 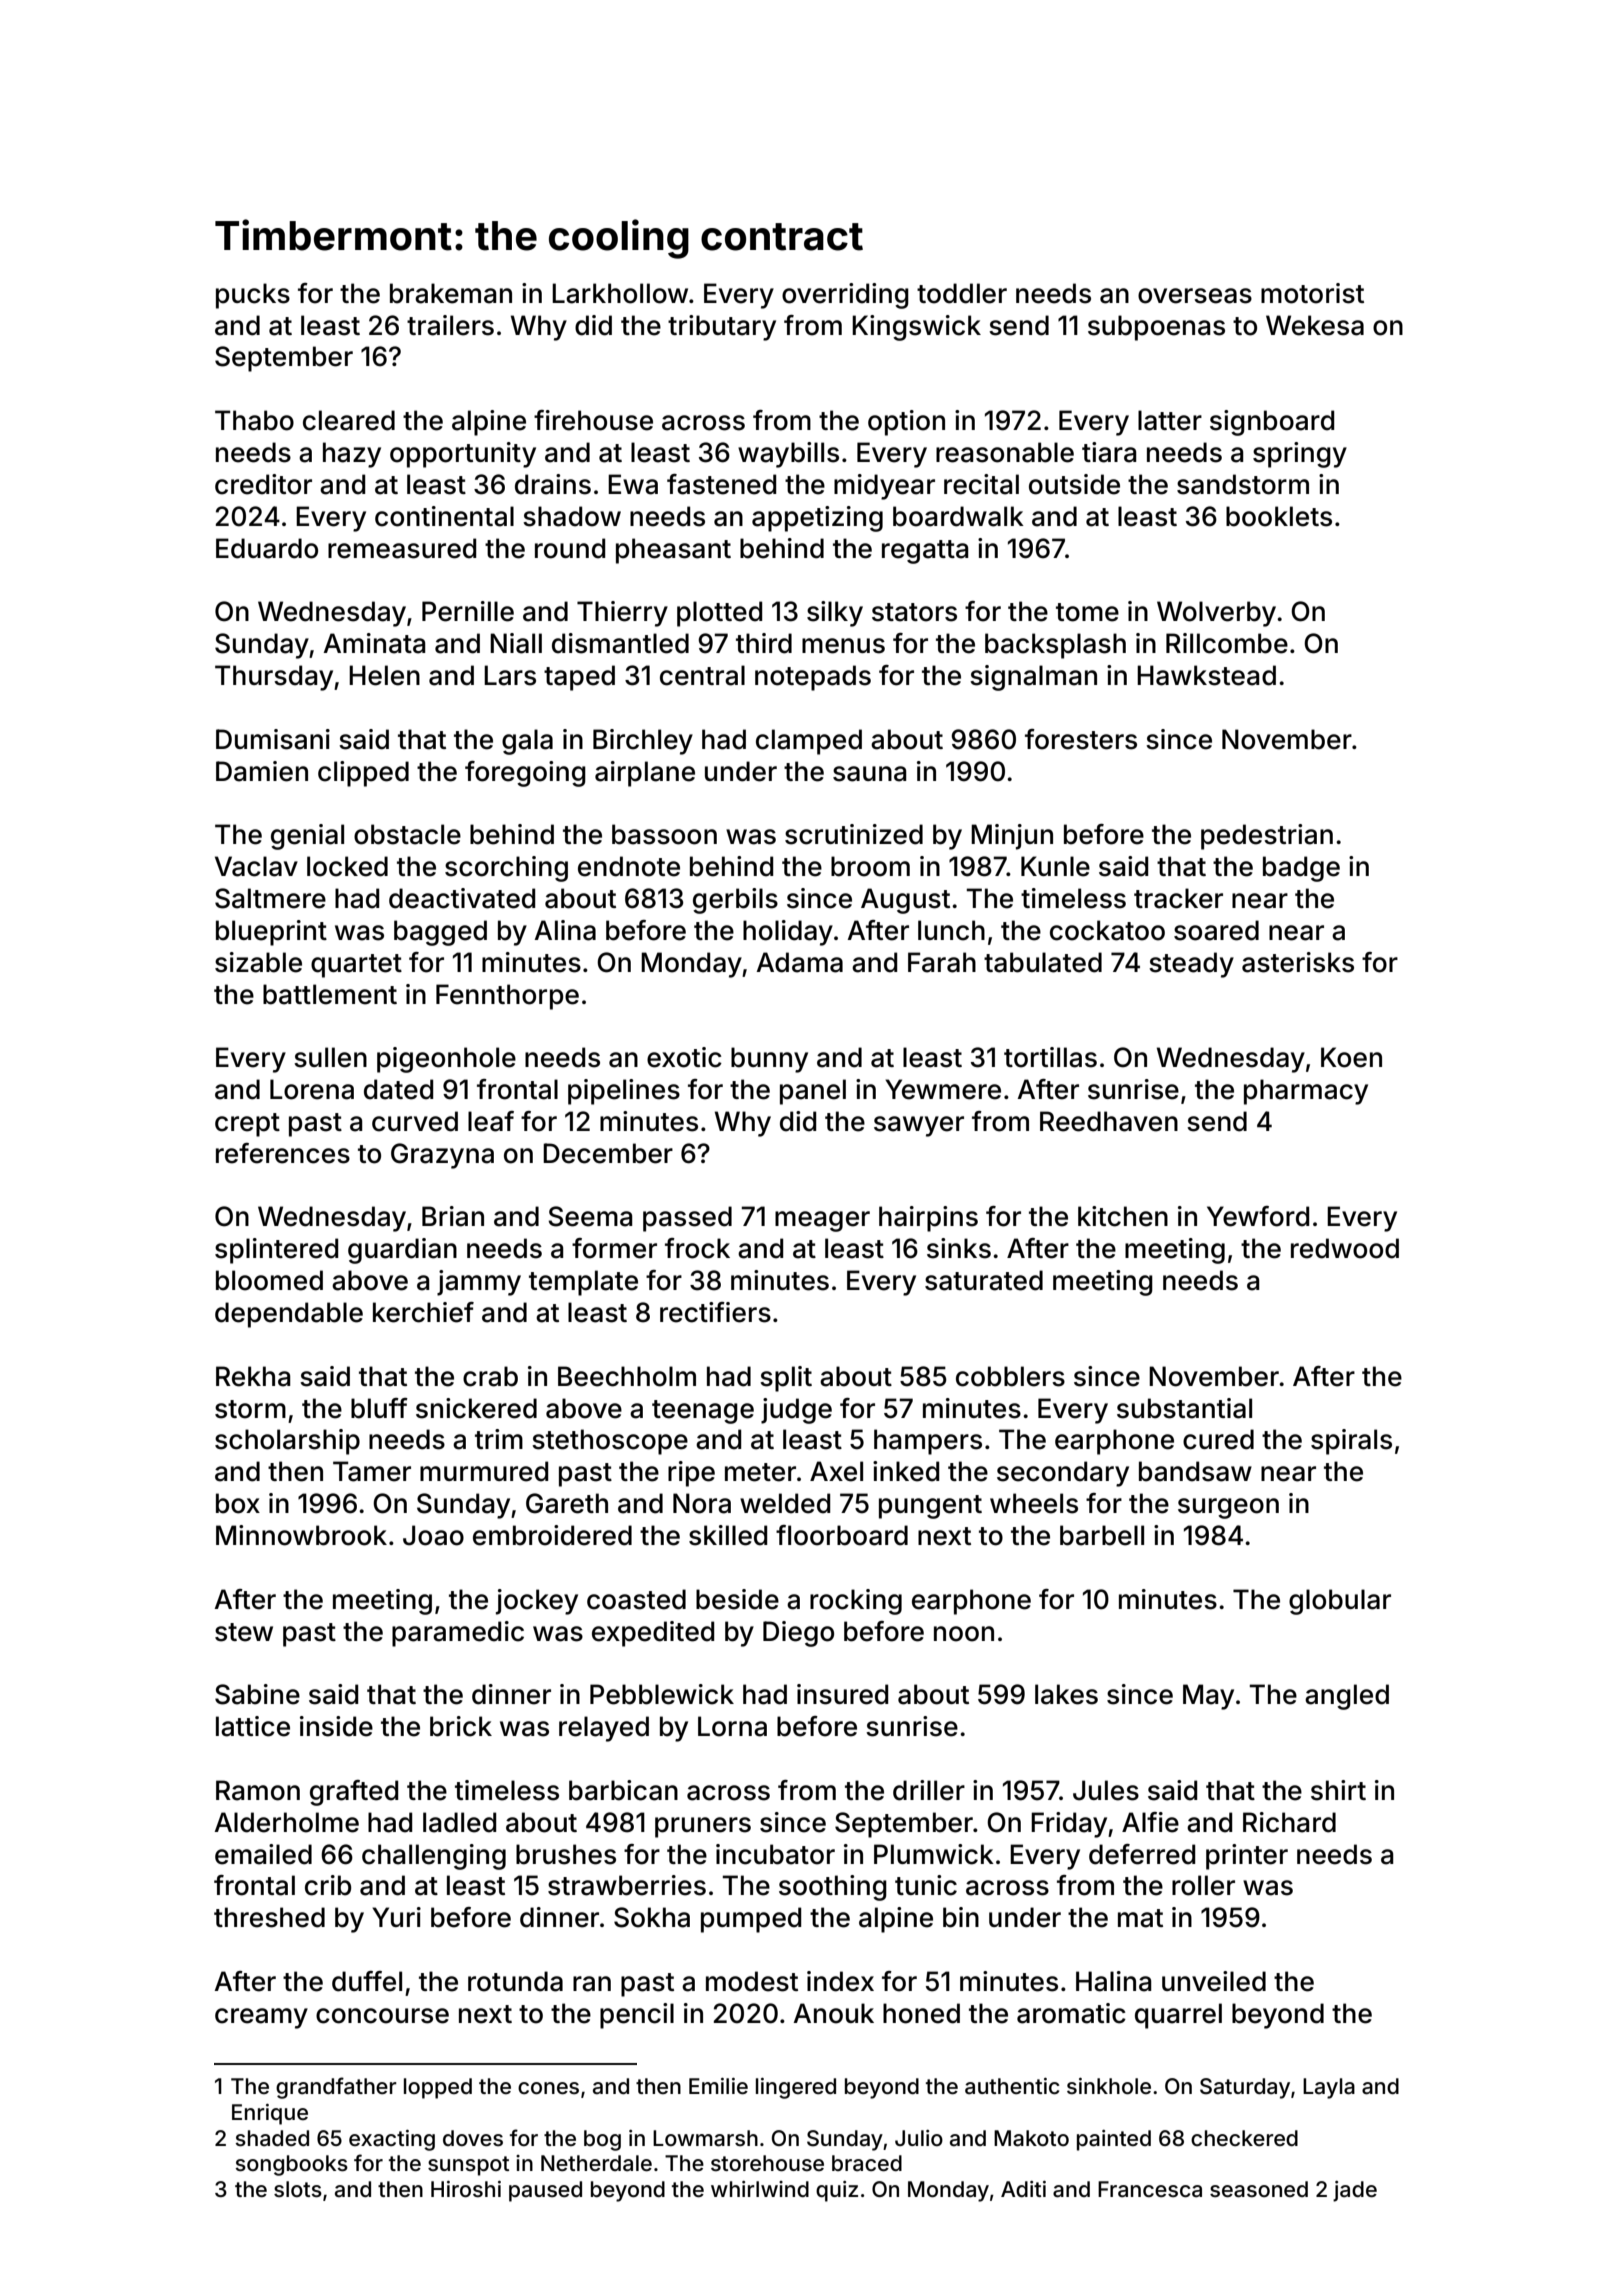 What do you see at coordinates (1195, 296) in the page?
I see `overseas` at bounding box center [1195, 296].
